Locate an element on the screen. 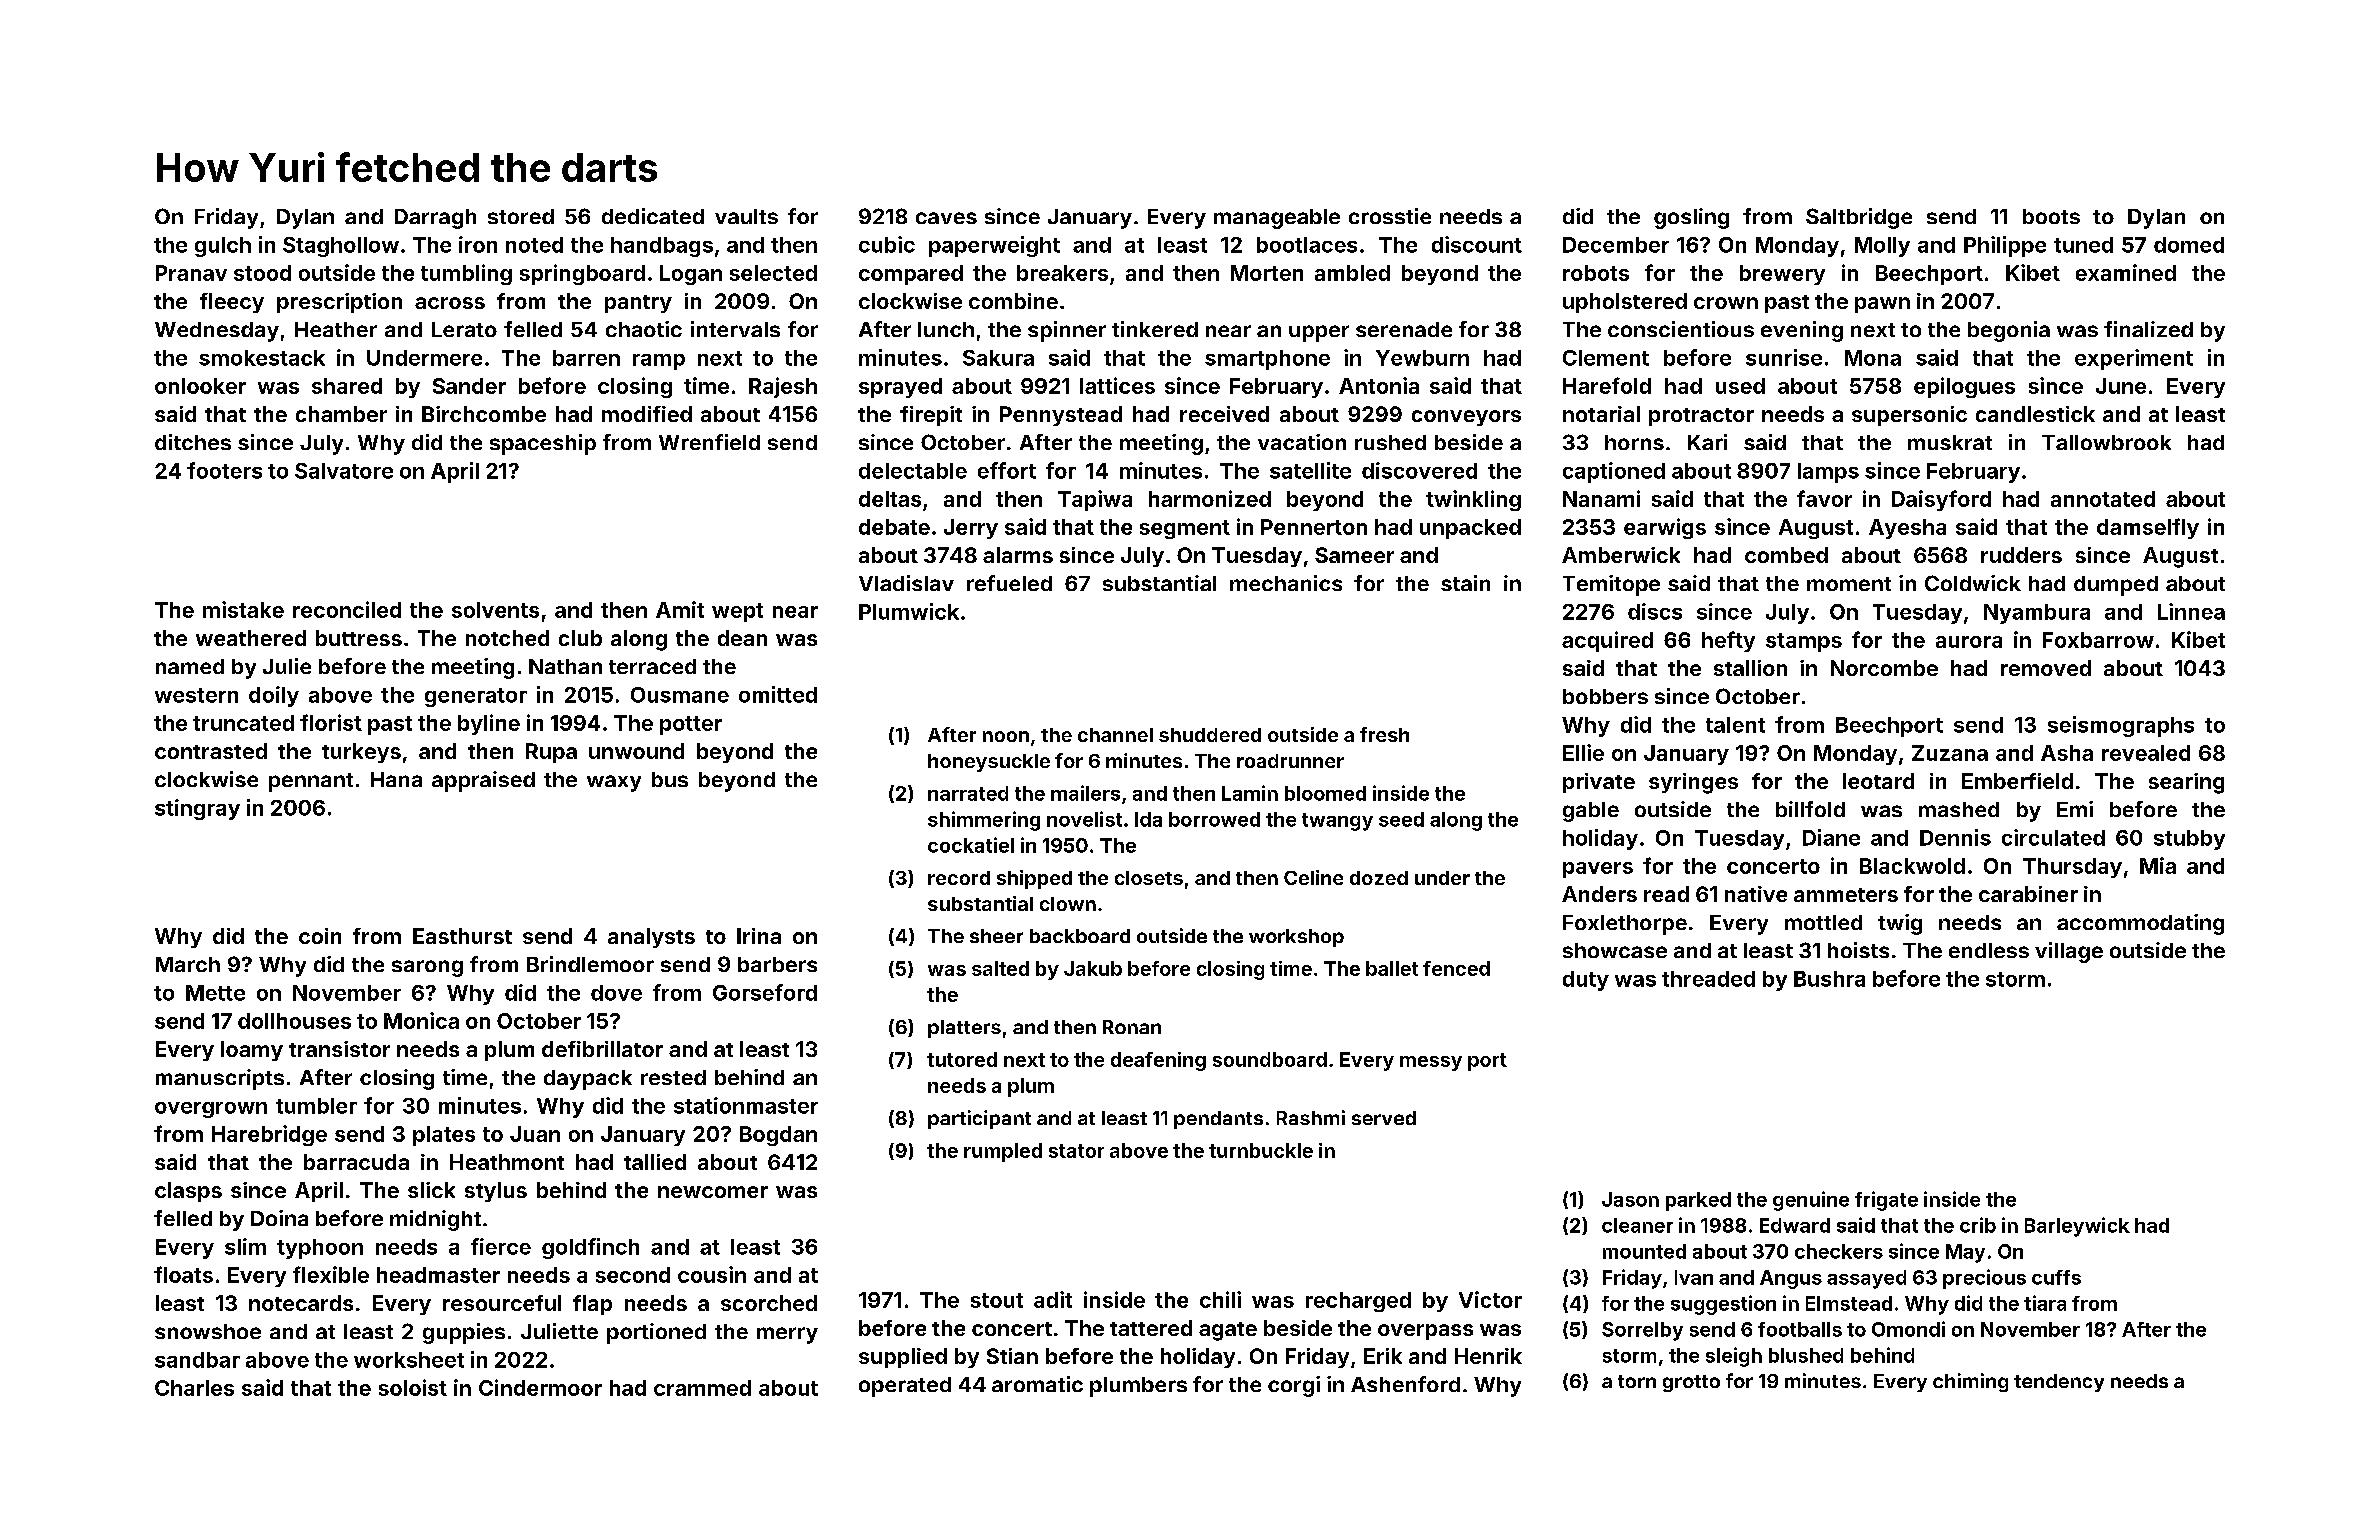 This screenshot has height=1540, width=2380. begonia is located at coordinates (2009, 331).
